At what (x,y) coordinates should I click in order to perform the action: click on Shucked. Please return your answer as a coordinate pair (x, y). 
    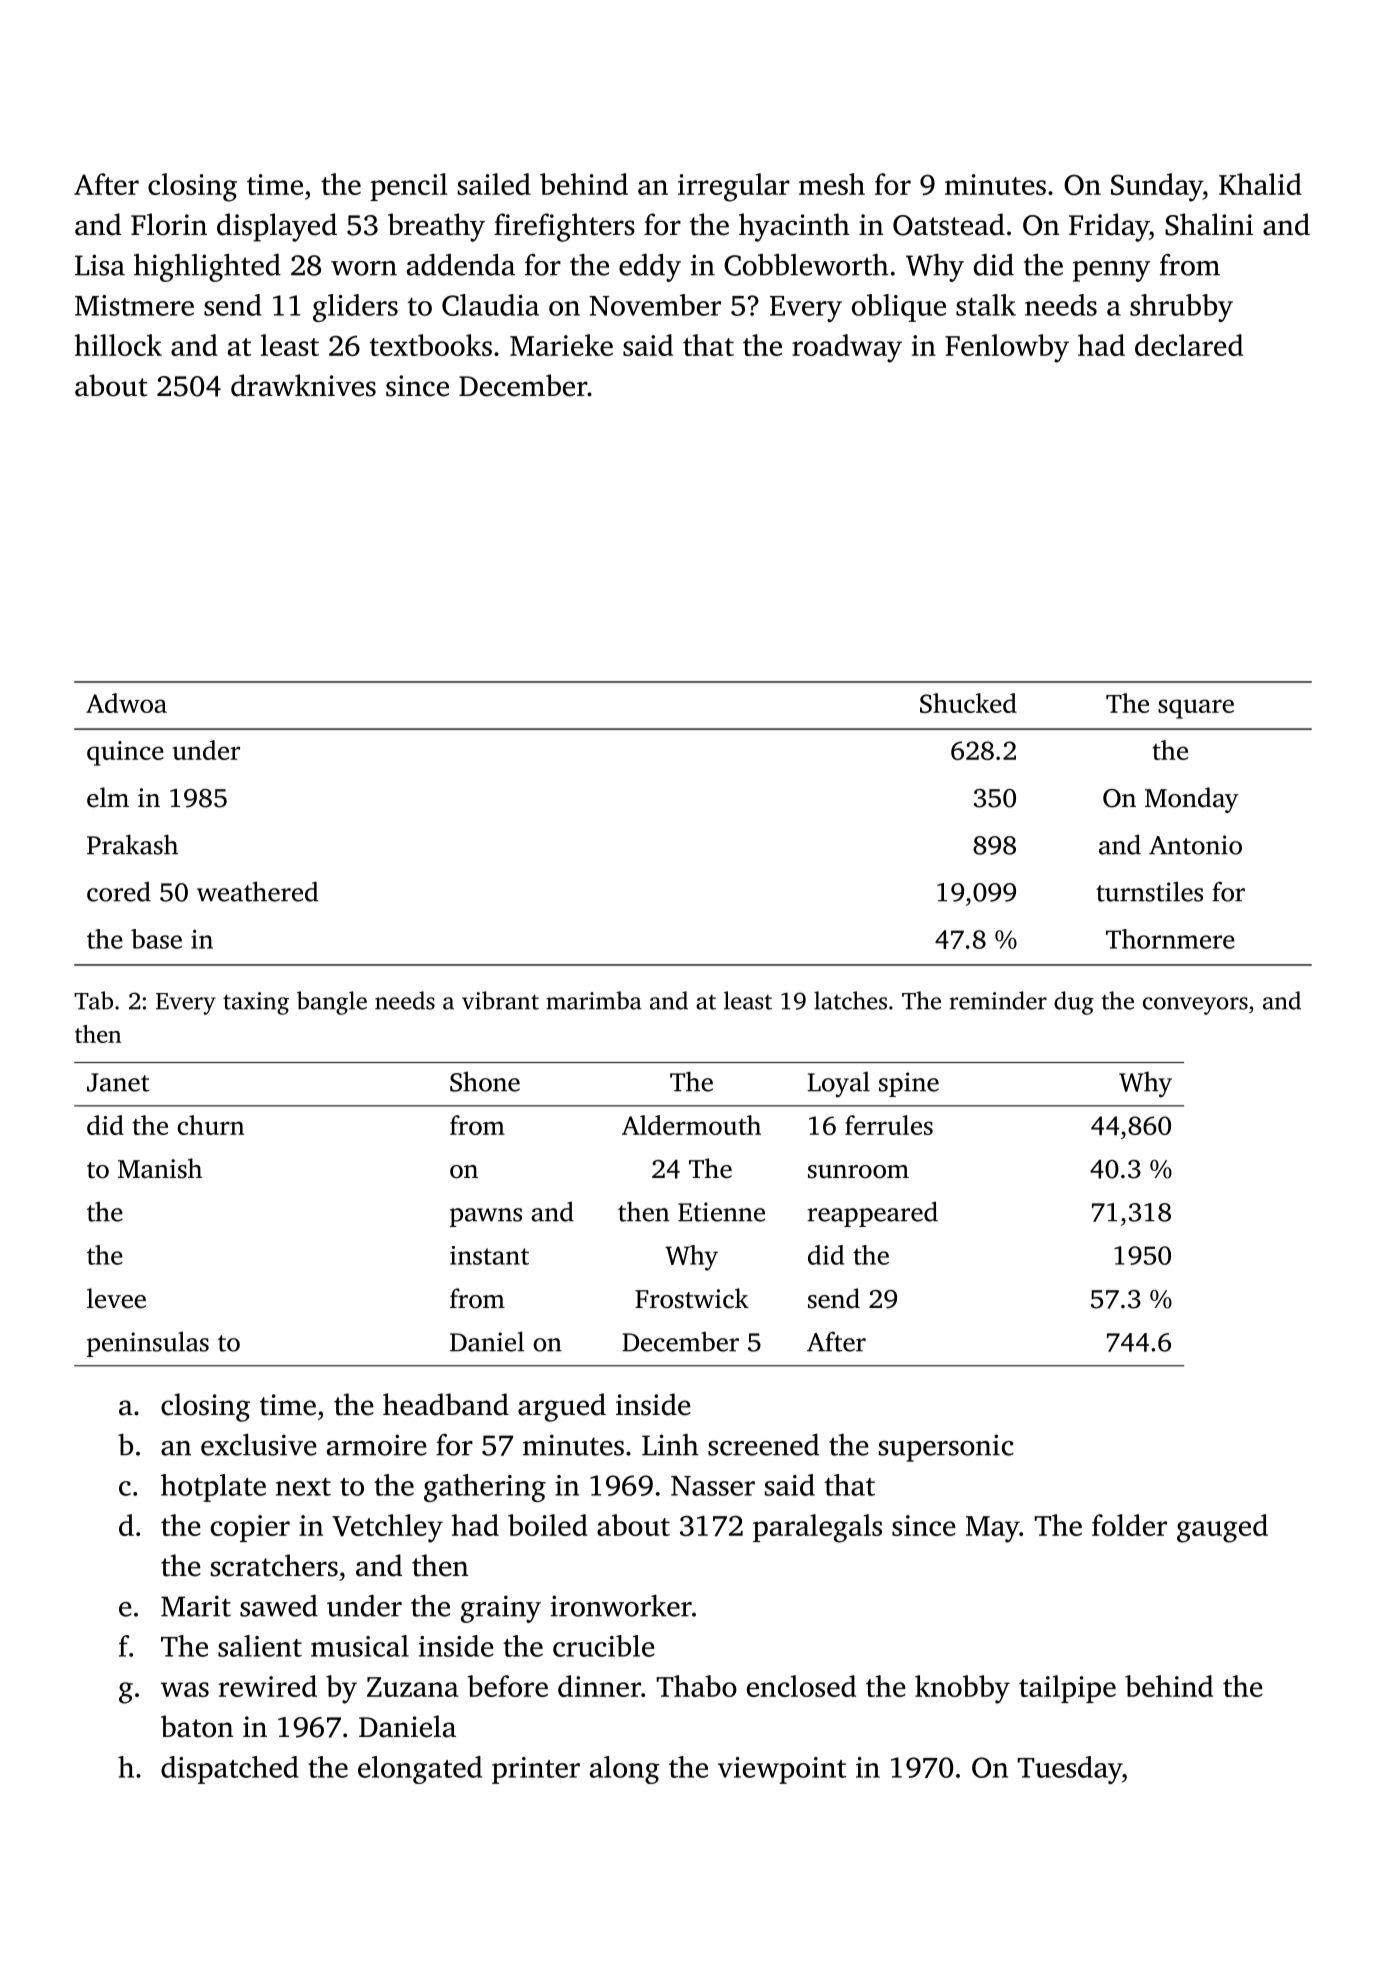
    Looking at the image, I should click on (968, 703).
